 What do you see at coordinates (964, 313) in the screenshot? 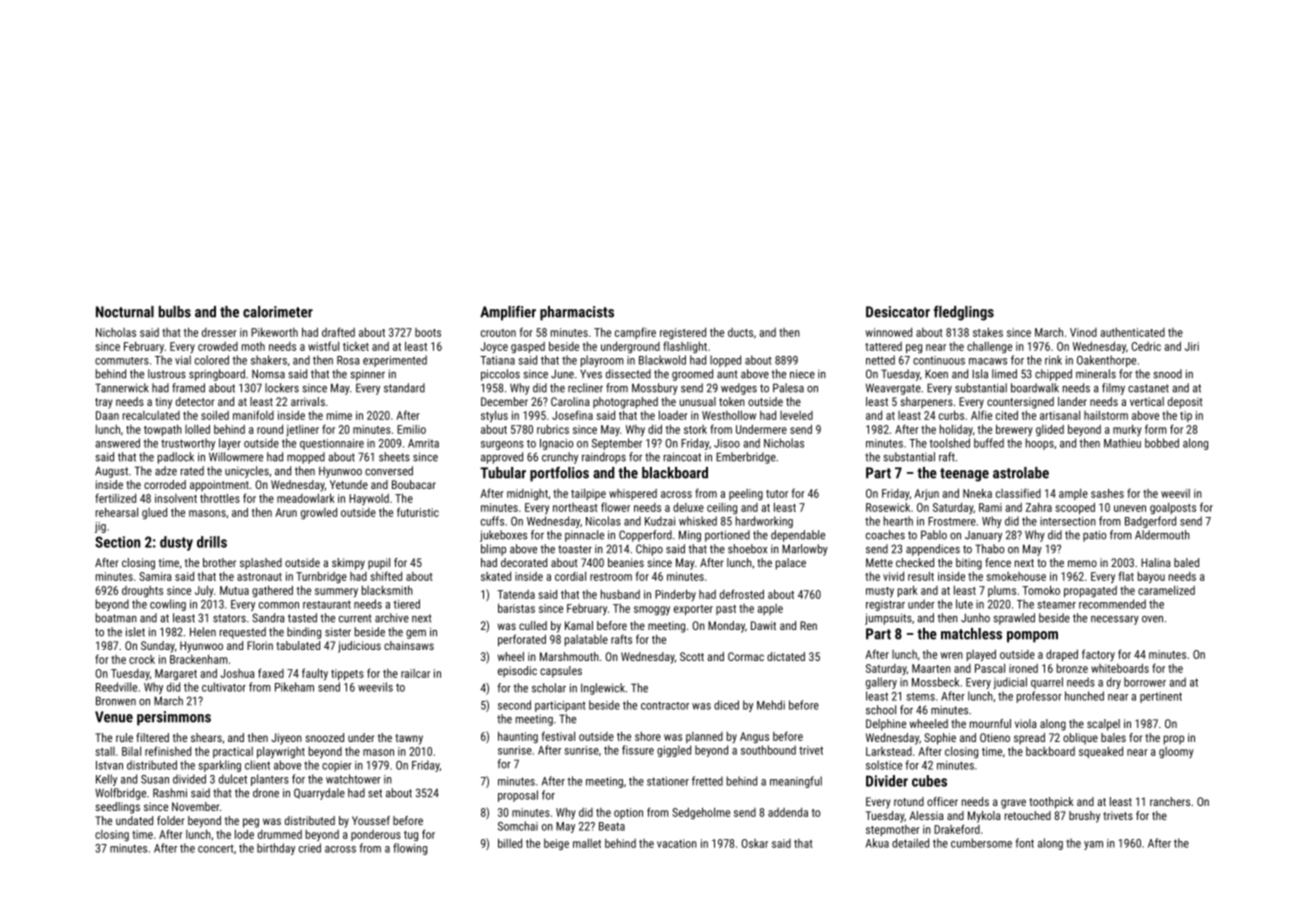
I see `fledglings` at bounding box center [964, 313].
